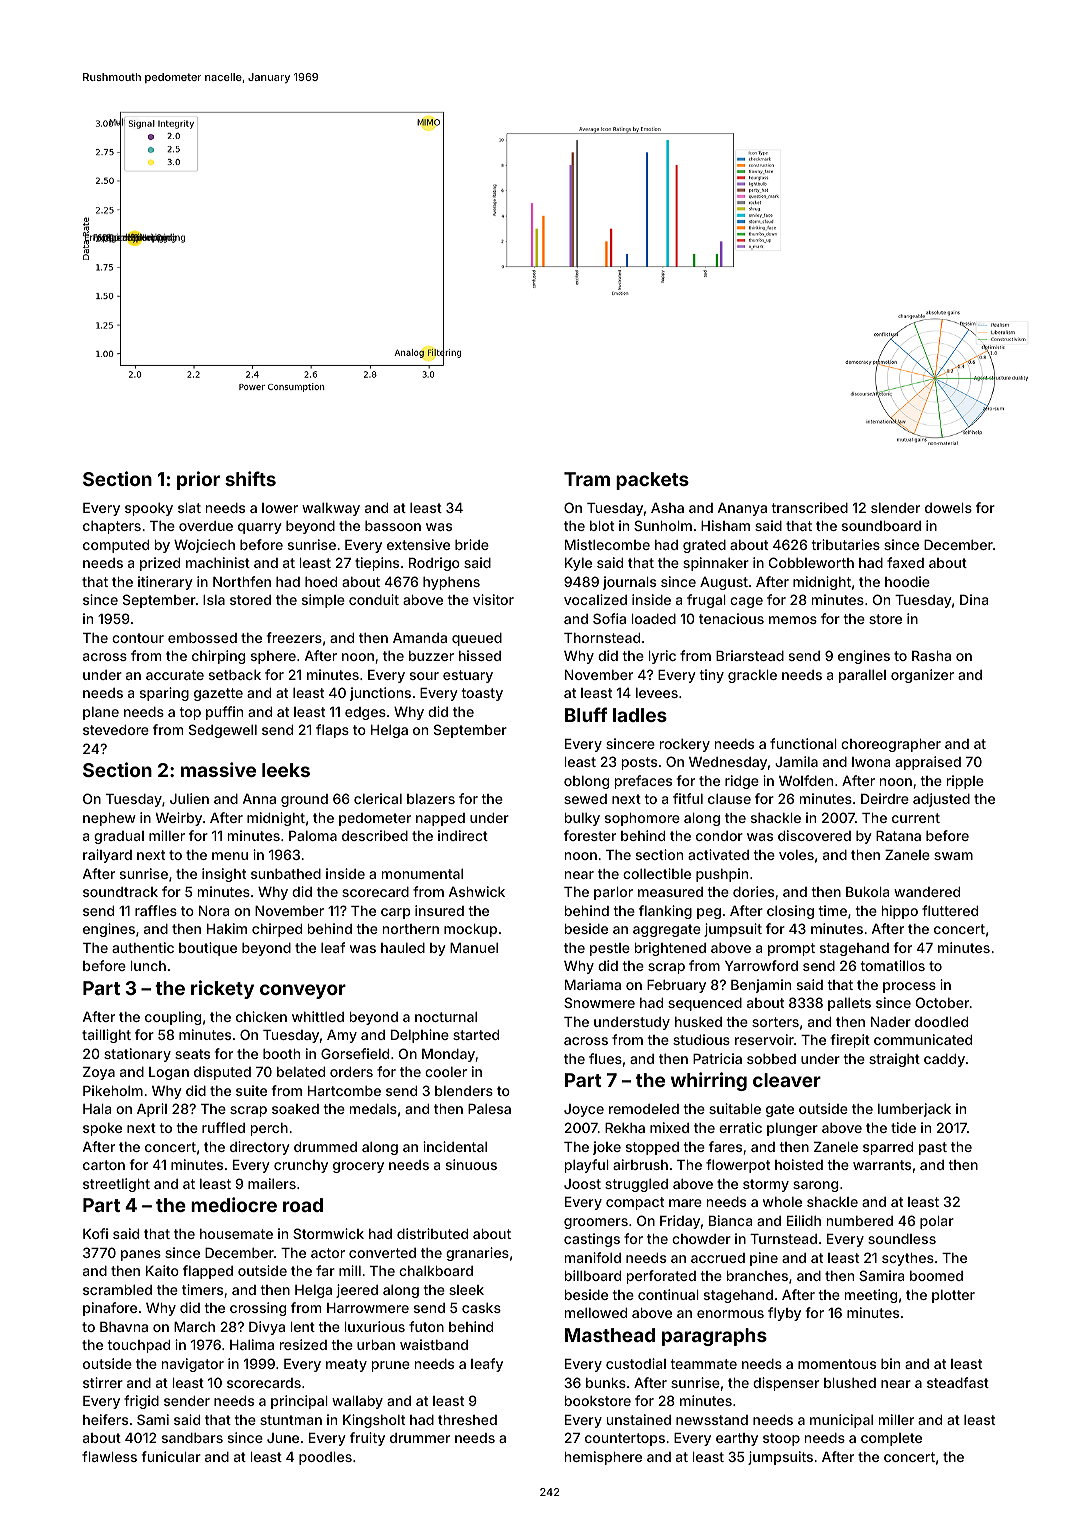 This page has width=1079, height=1525. What do you see at coordinates (198, 480) in the page?
I see `prior` at bounding box center [198, 480].
